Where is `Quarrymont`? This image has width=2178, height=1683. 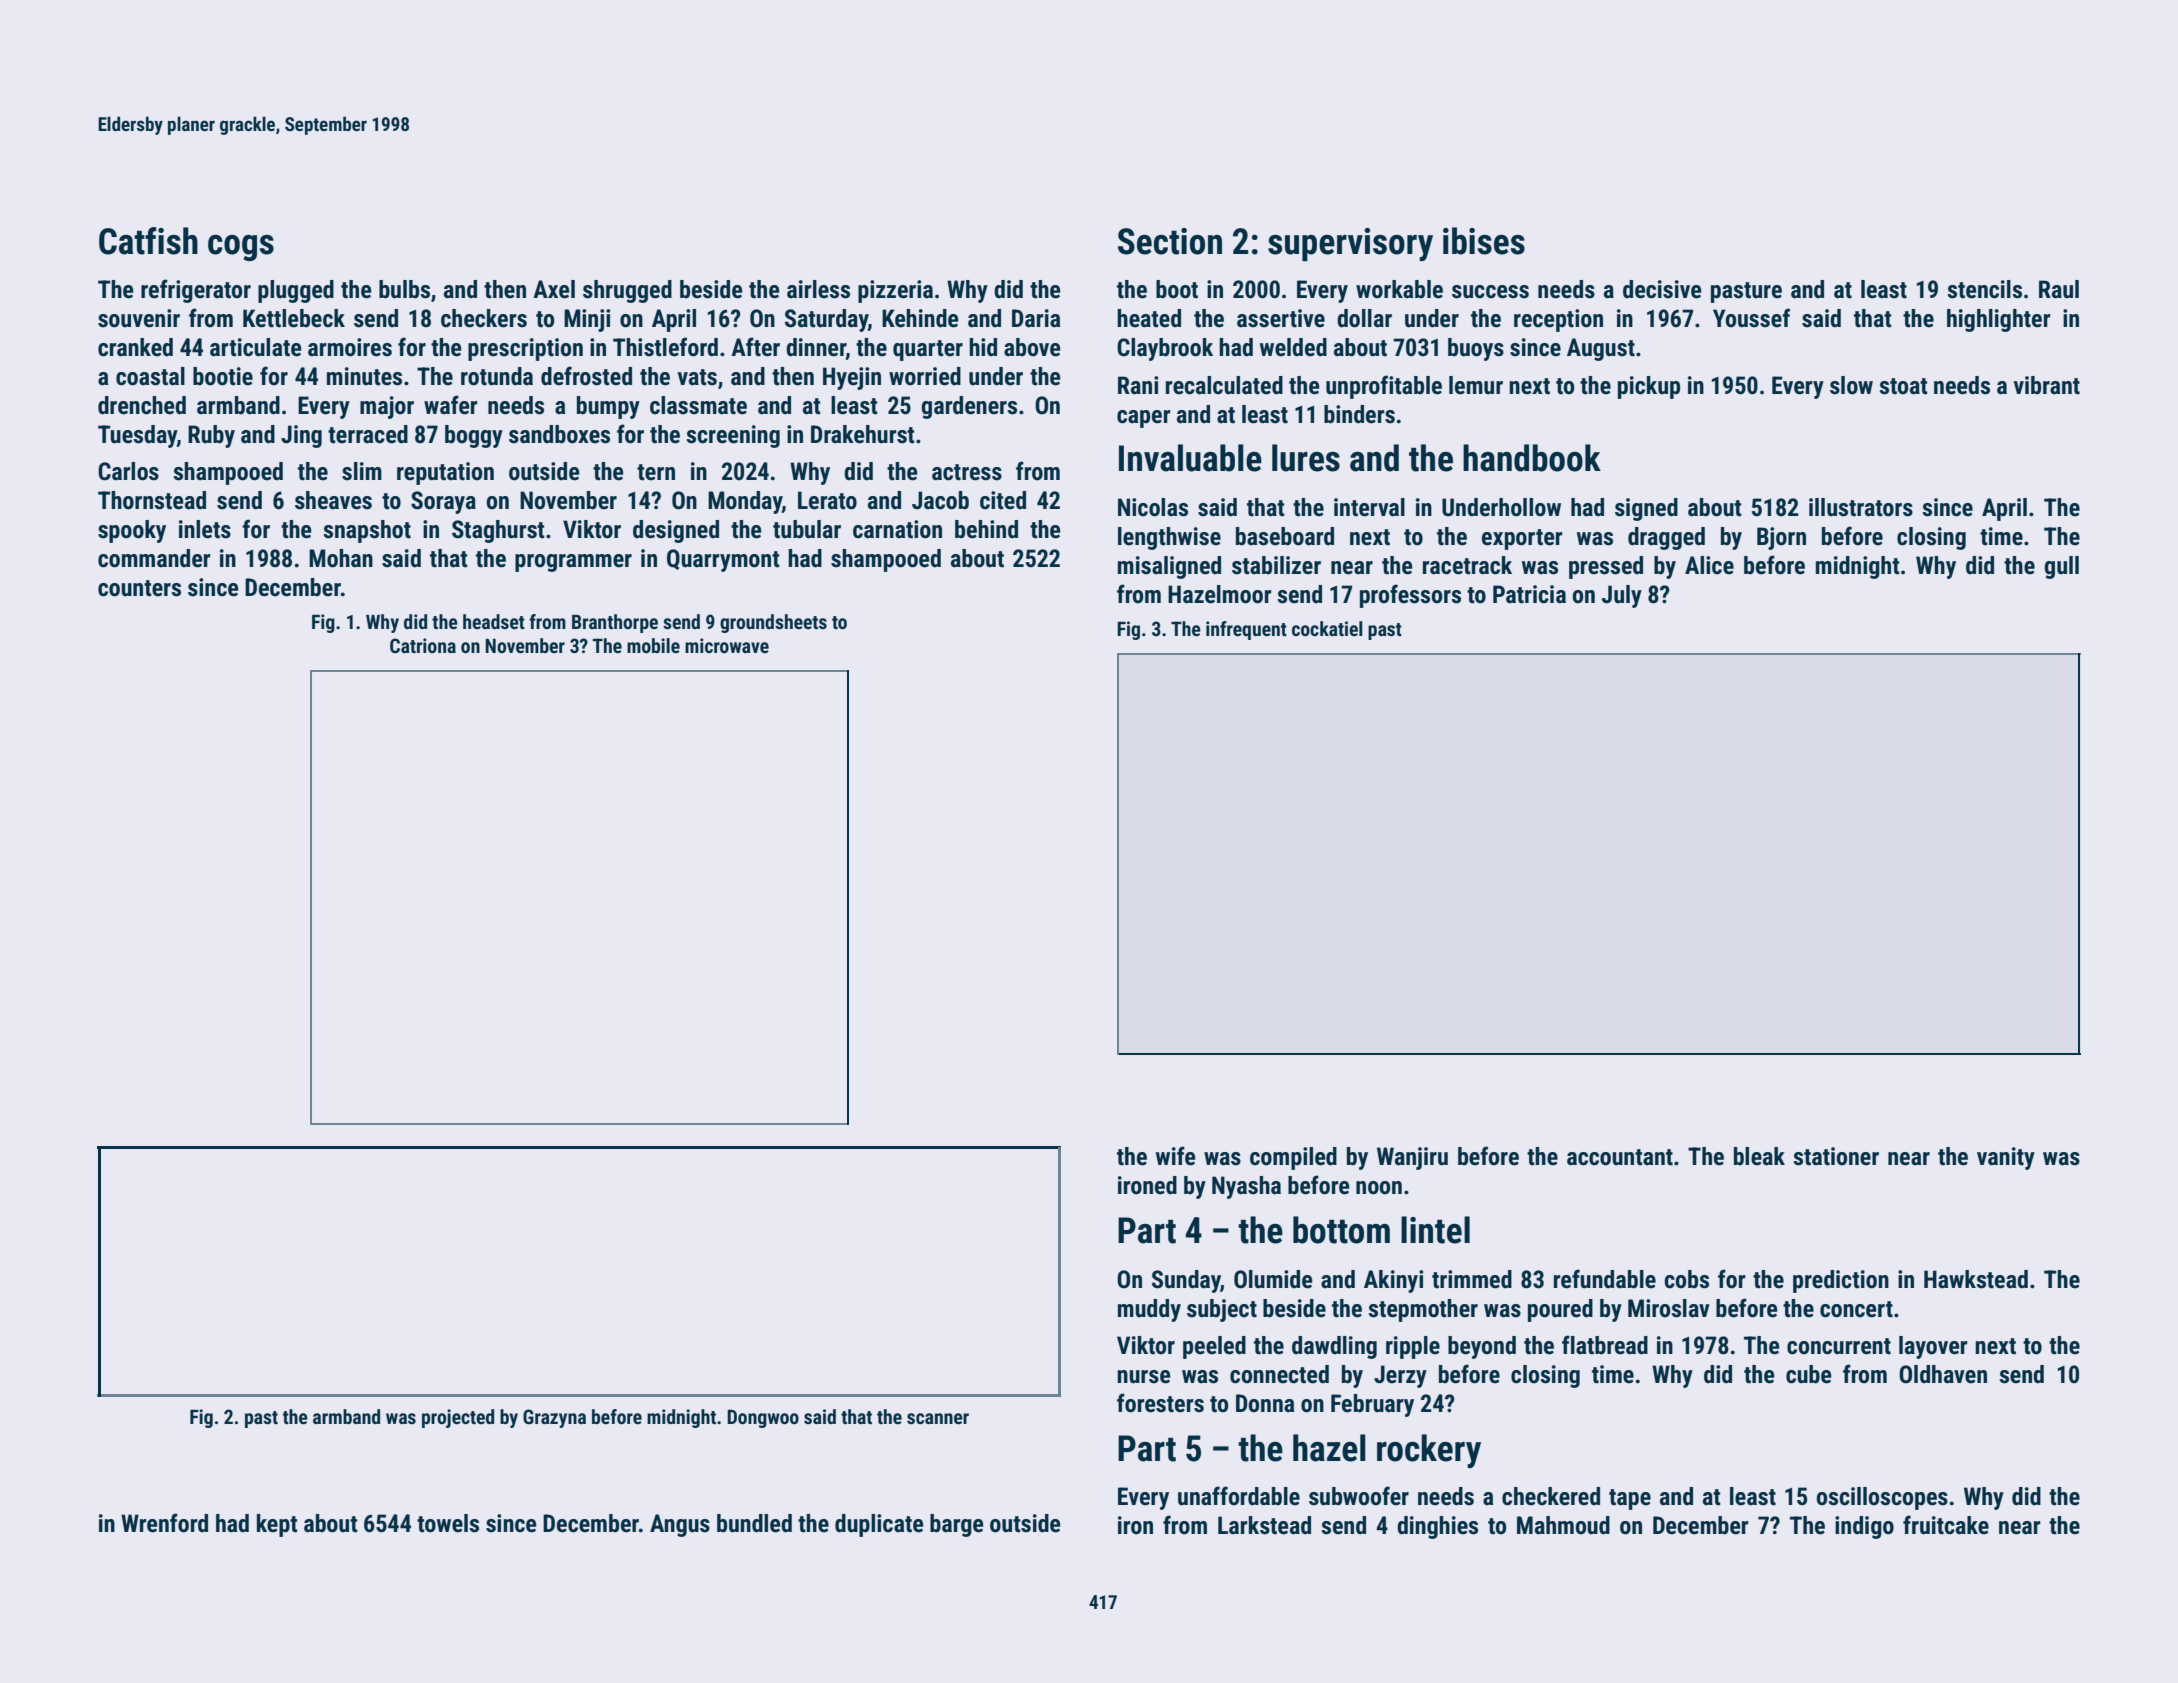
Quarrymont is located at coordinates (723, 560).
